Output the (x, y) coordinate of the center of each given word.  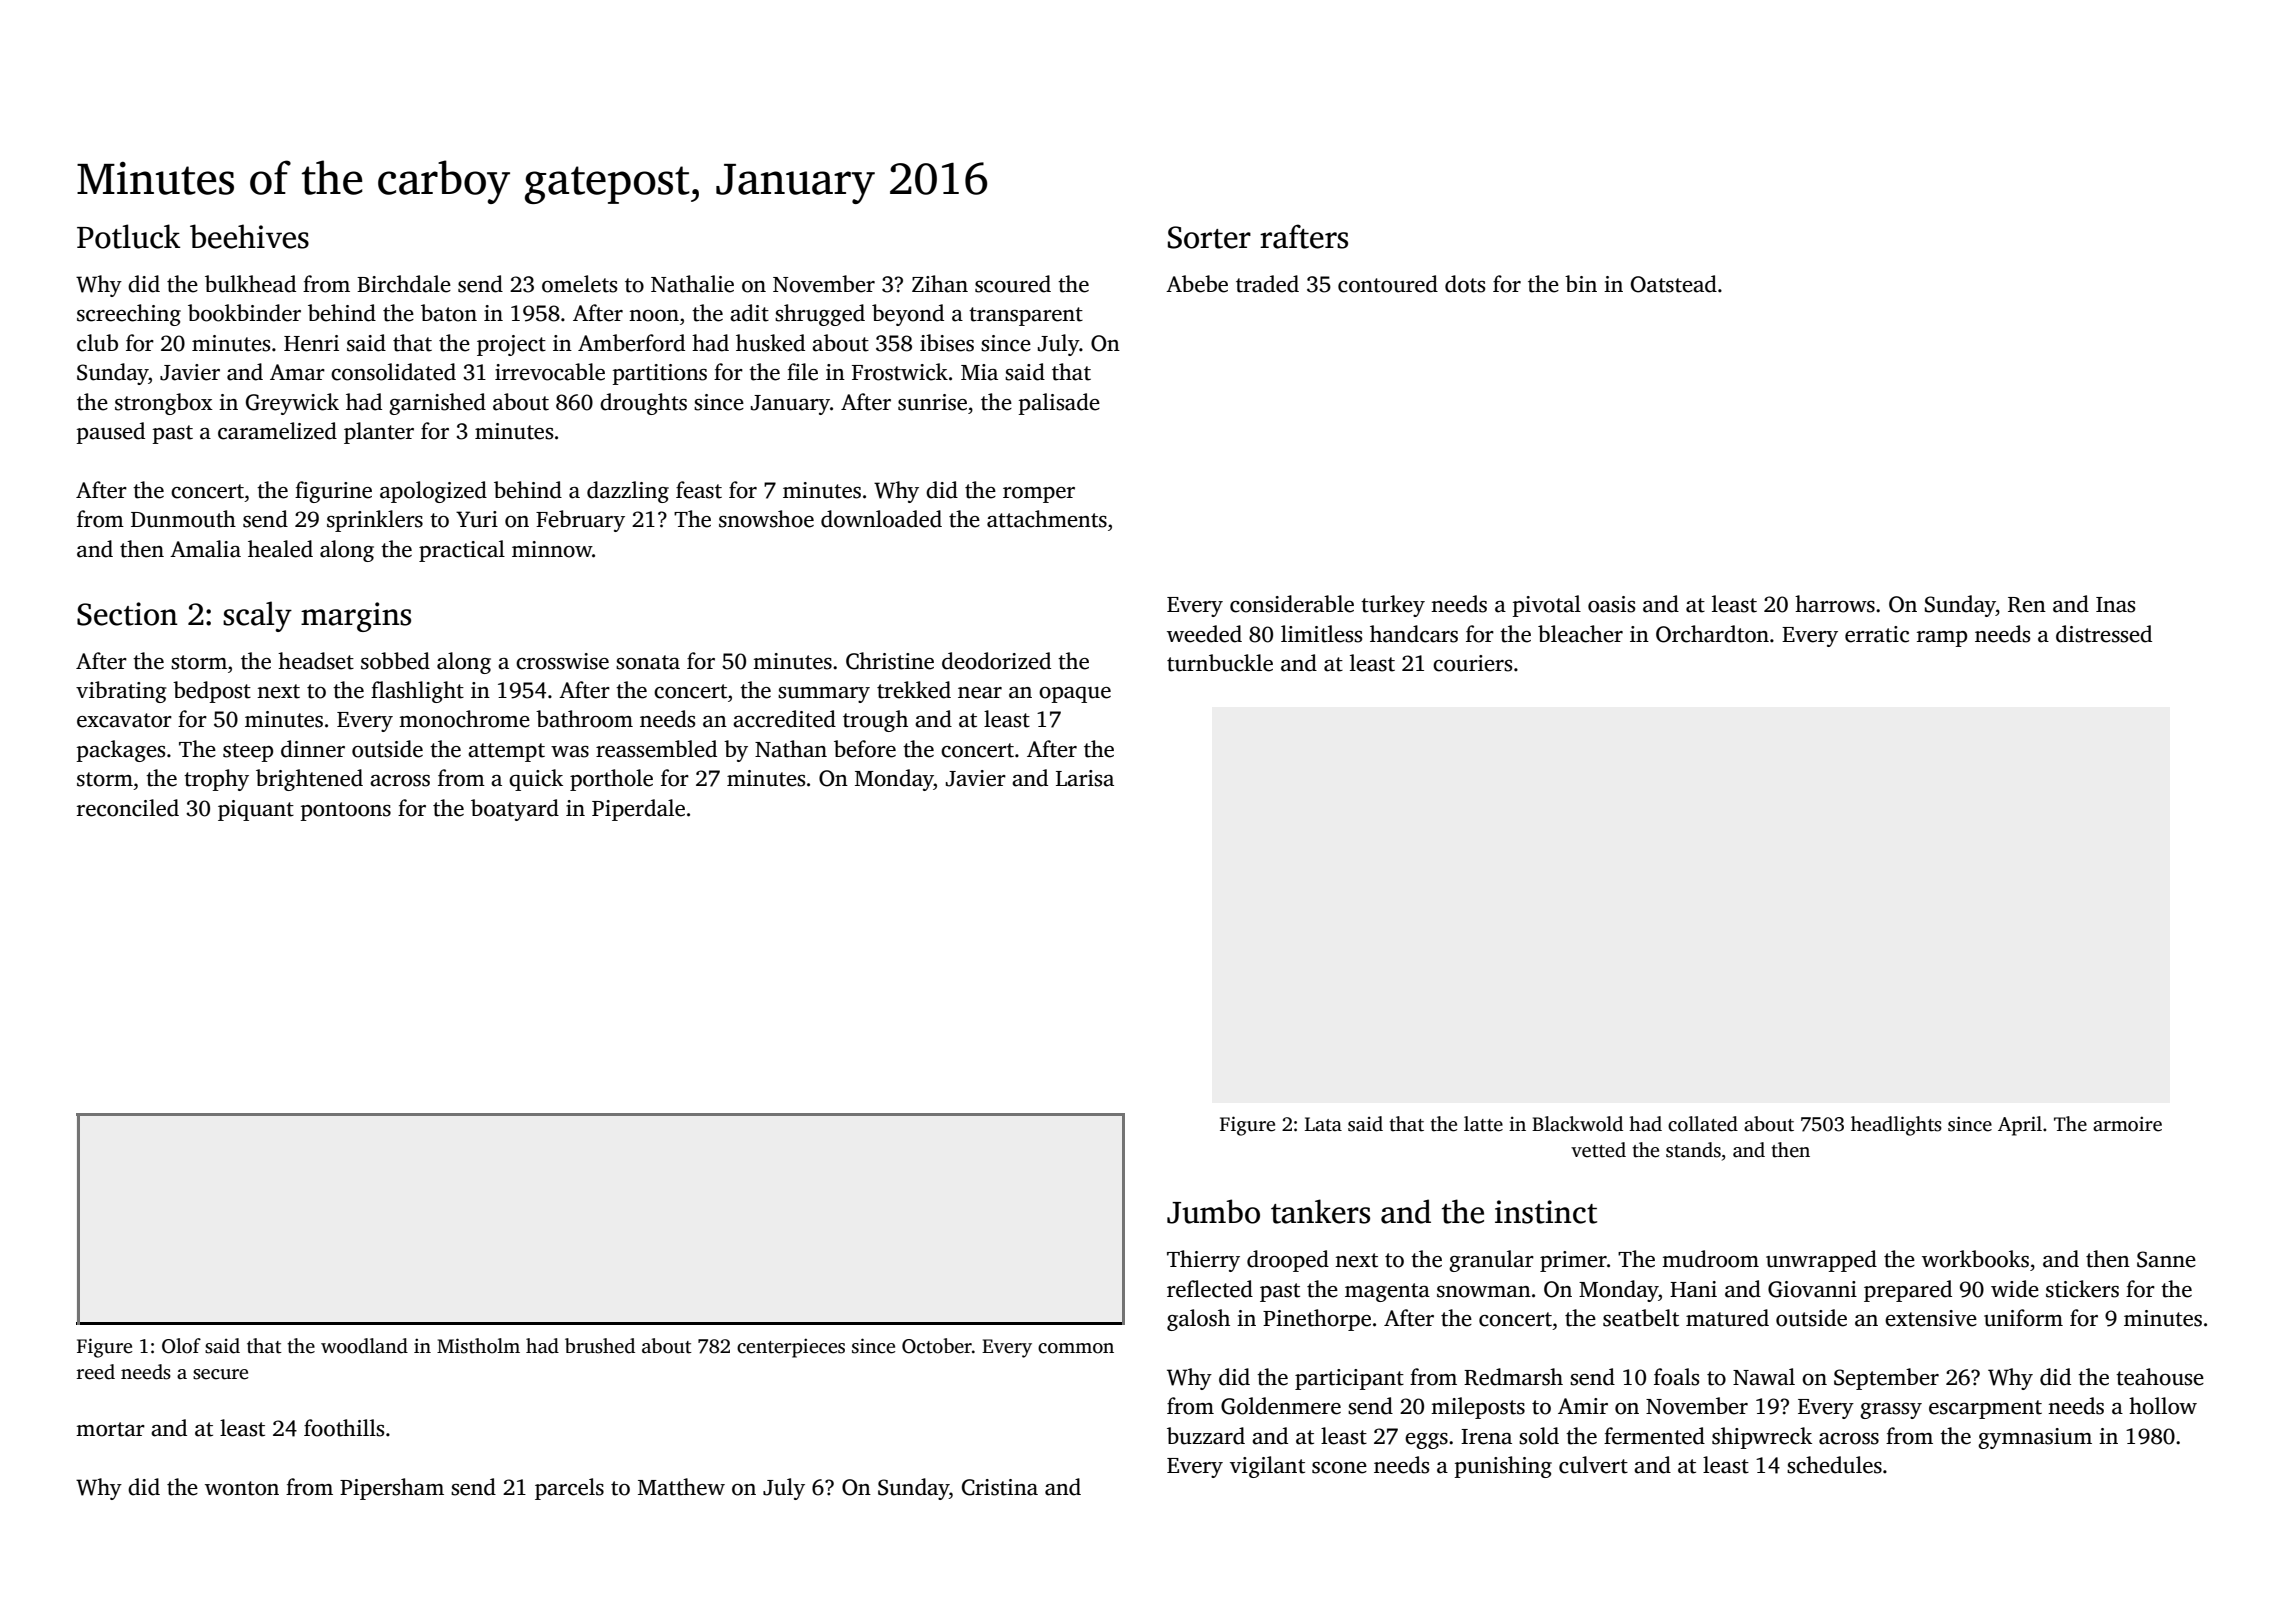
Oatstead (1674, 284)
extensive (1931, 1318)
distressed (2104, 634)
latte (1483, 1124)
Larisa (1085, 778)
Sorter (1209, 237)
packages (120, 751)
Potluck (128, 236)
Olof (181, 1346)
